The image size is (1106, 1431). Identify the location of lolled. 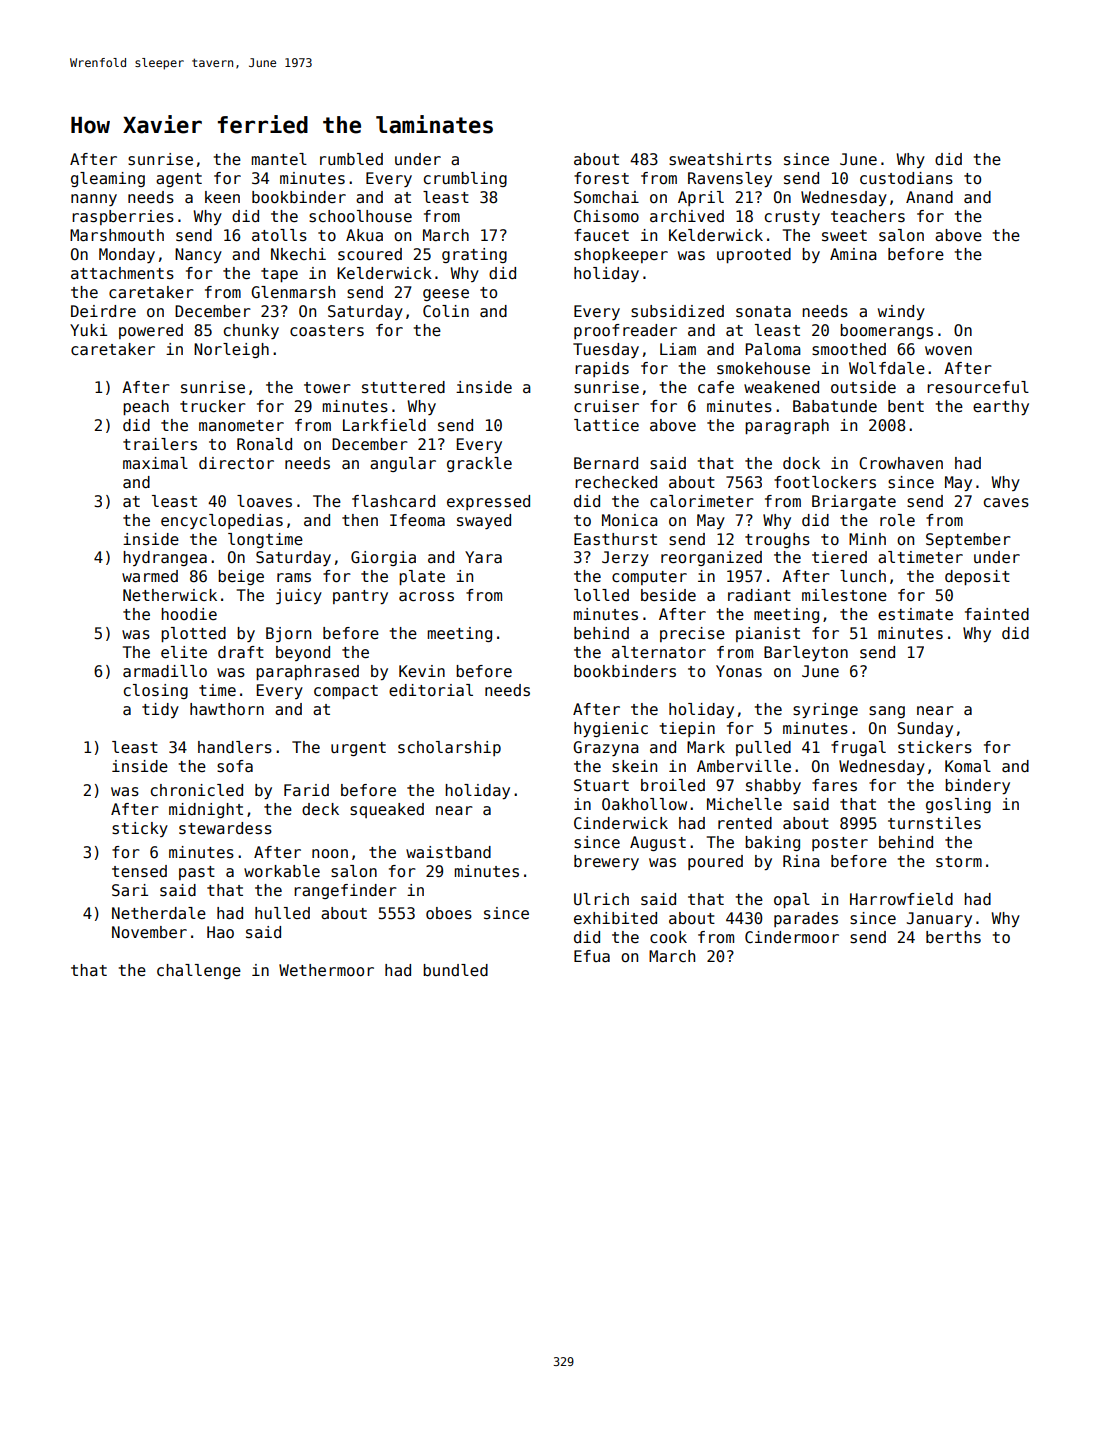
(601, 595).
